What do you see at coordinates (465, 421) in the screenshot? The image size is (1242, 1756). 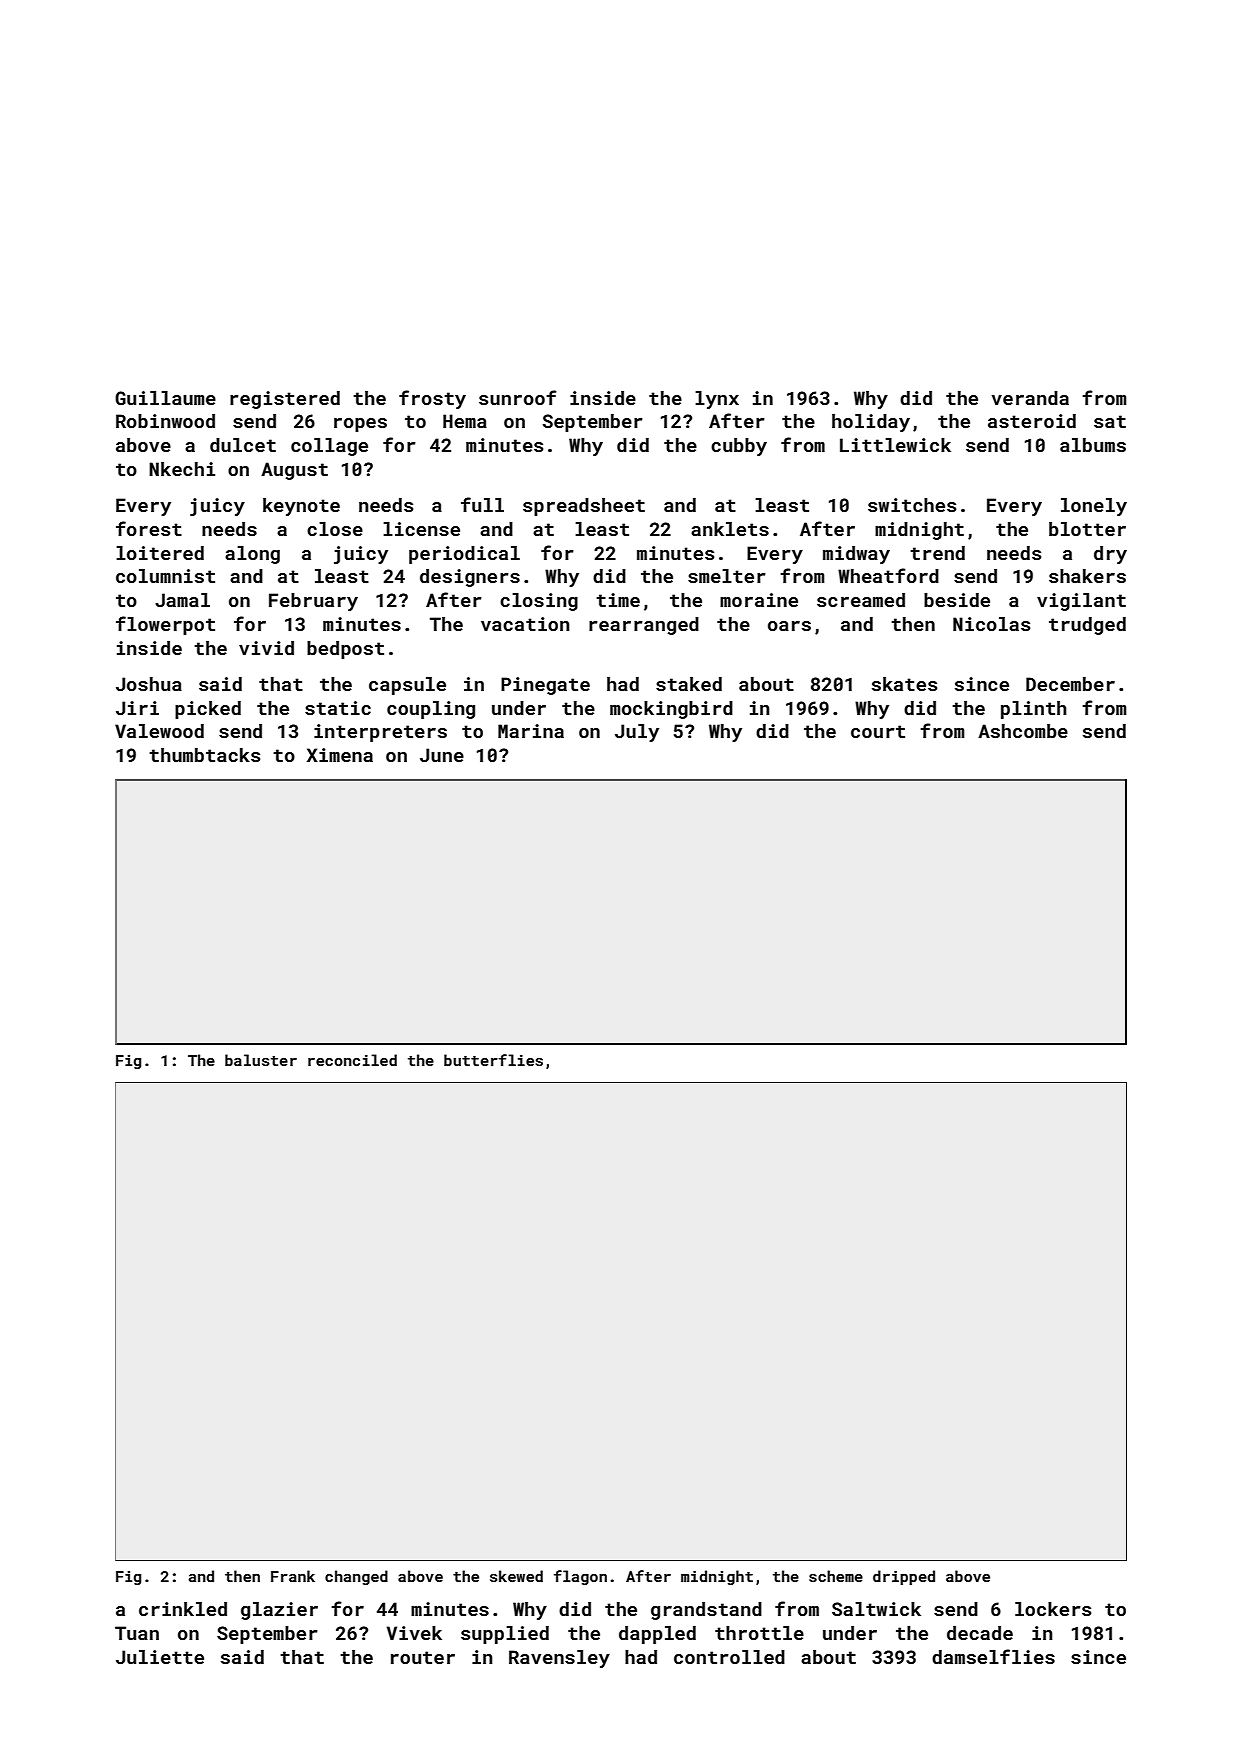 I see `Hema` at bounding box center [465, 421].
